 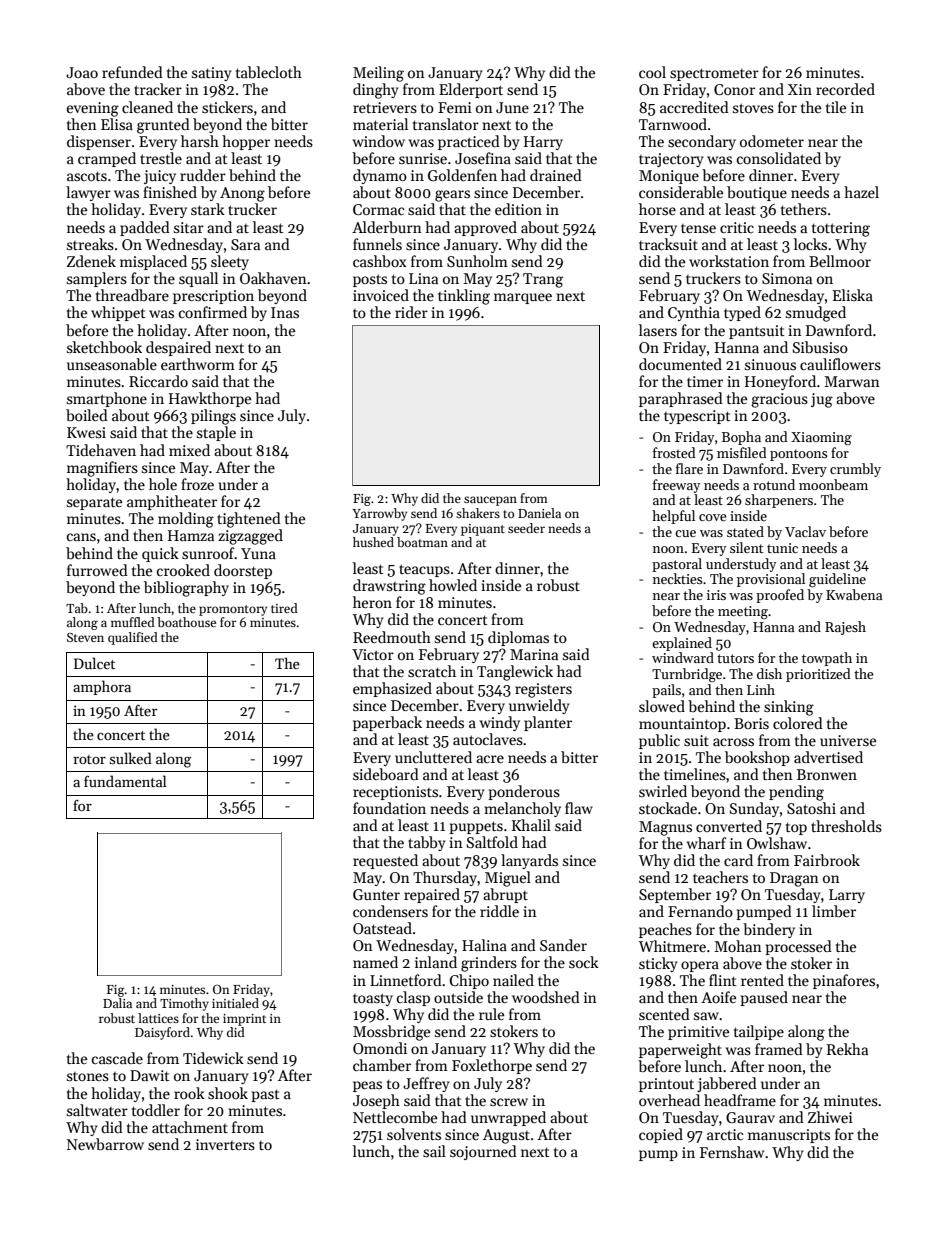 What do you see at coordinates (714, 74) in the page?
I see `spectrometer` at bounding box center [714, 74].
